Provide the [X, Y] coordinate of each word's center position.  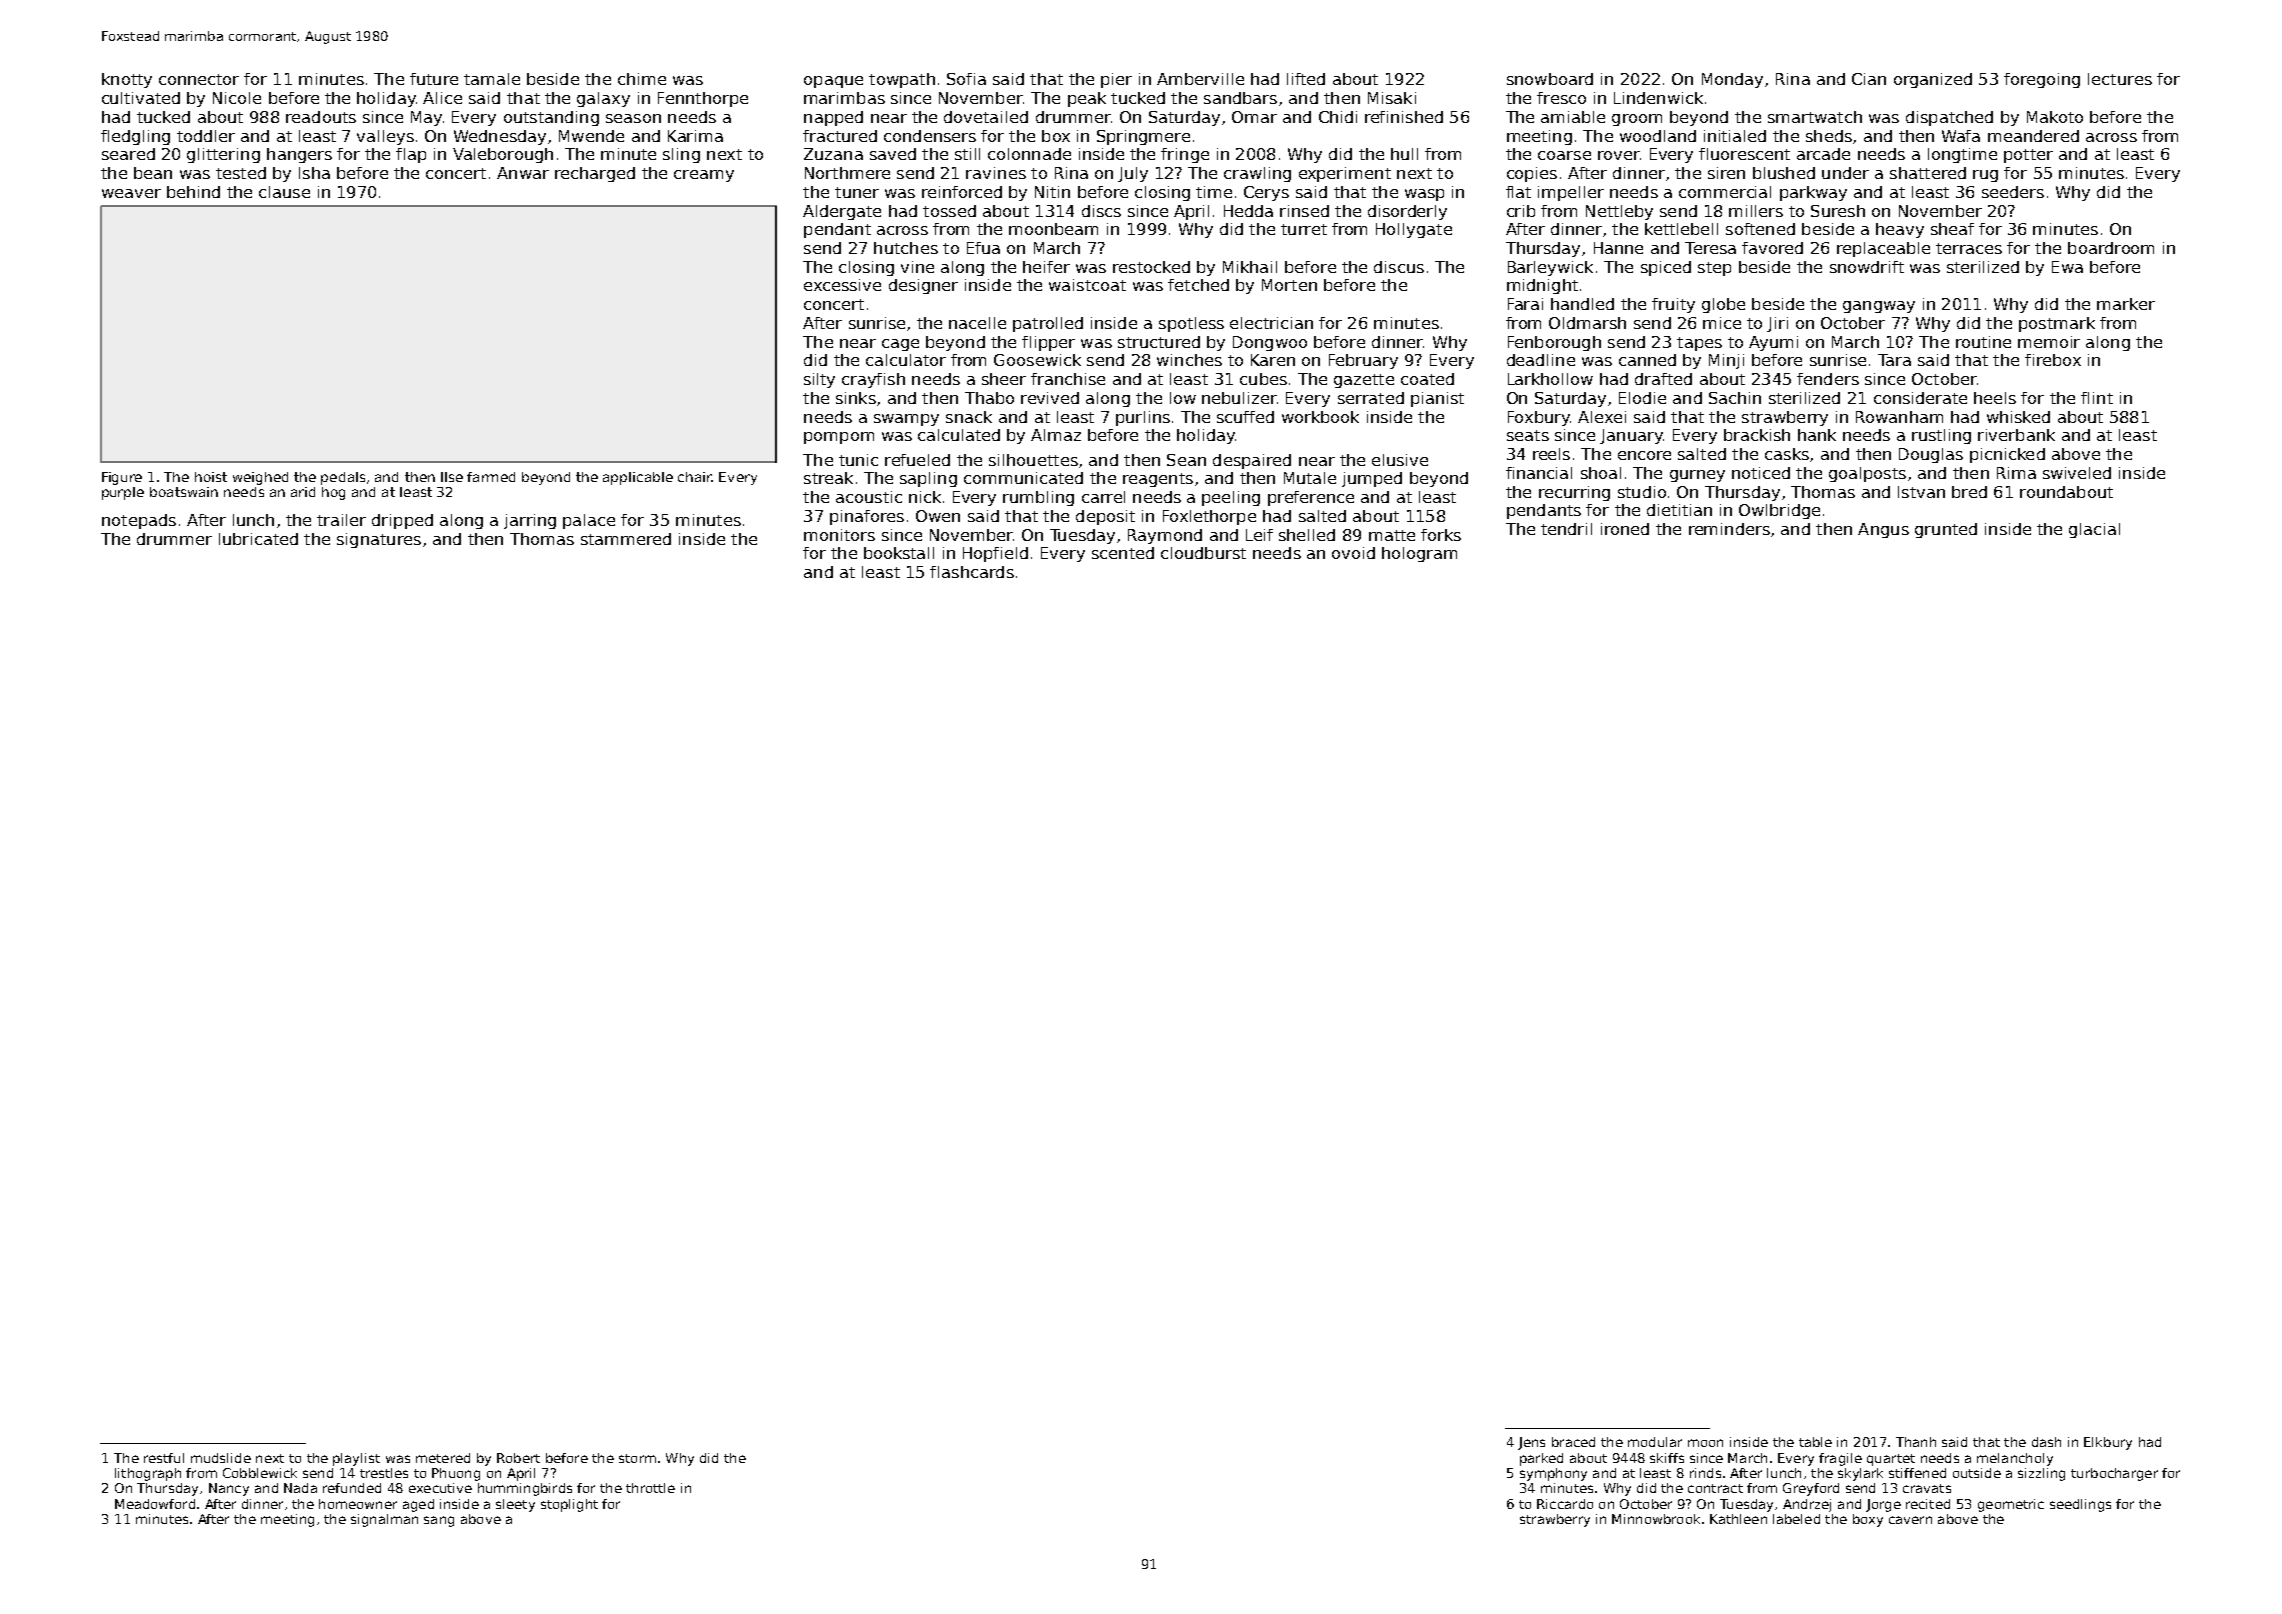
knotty [127, 80]
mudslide [221, 1458]
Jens [1531, 1443]
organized [1933, 80]
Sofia [966, 79]
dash [2046, 1442]
